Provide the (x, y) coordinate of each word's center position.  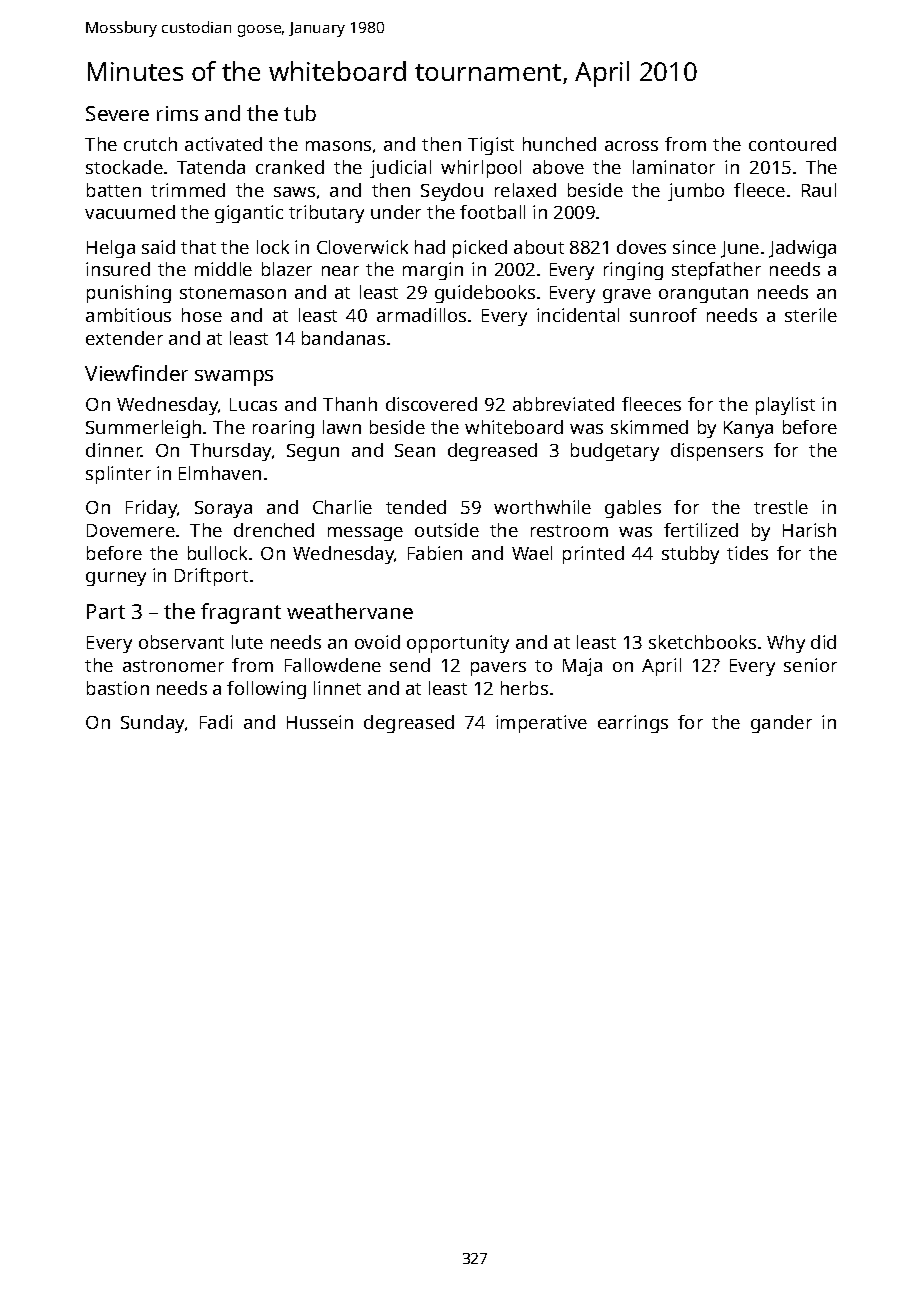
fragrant (241, 613)
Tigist (491, 146)
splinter (118, 475)
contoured (792, 144)
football (492, 212)
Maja (582, 667)
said (158, 247)
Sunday (152, 724)
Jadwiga (802, 249)
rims (177, 113)
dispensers (717, 452)
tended (416, 507)
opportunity (458, 644)
